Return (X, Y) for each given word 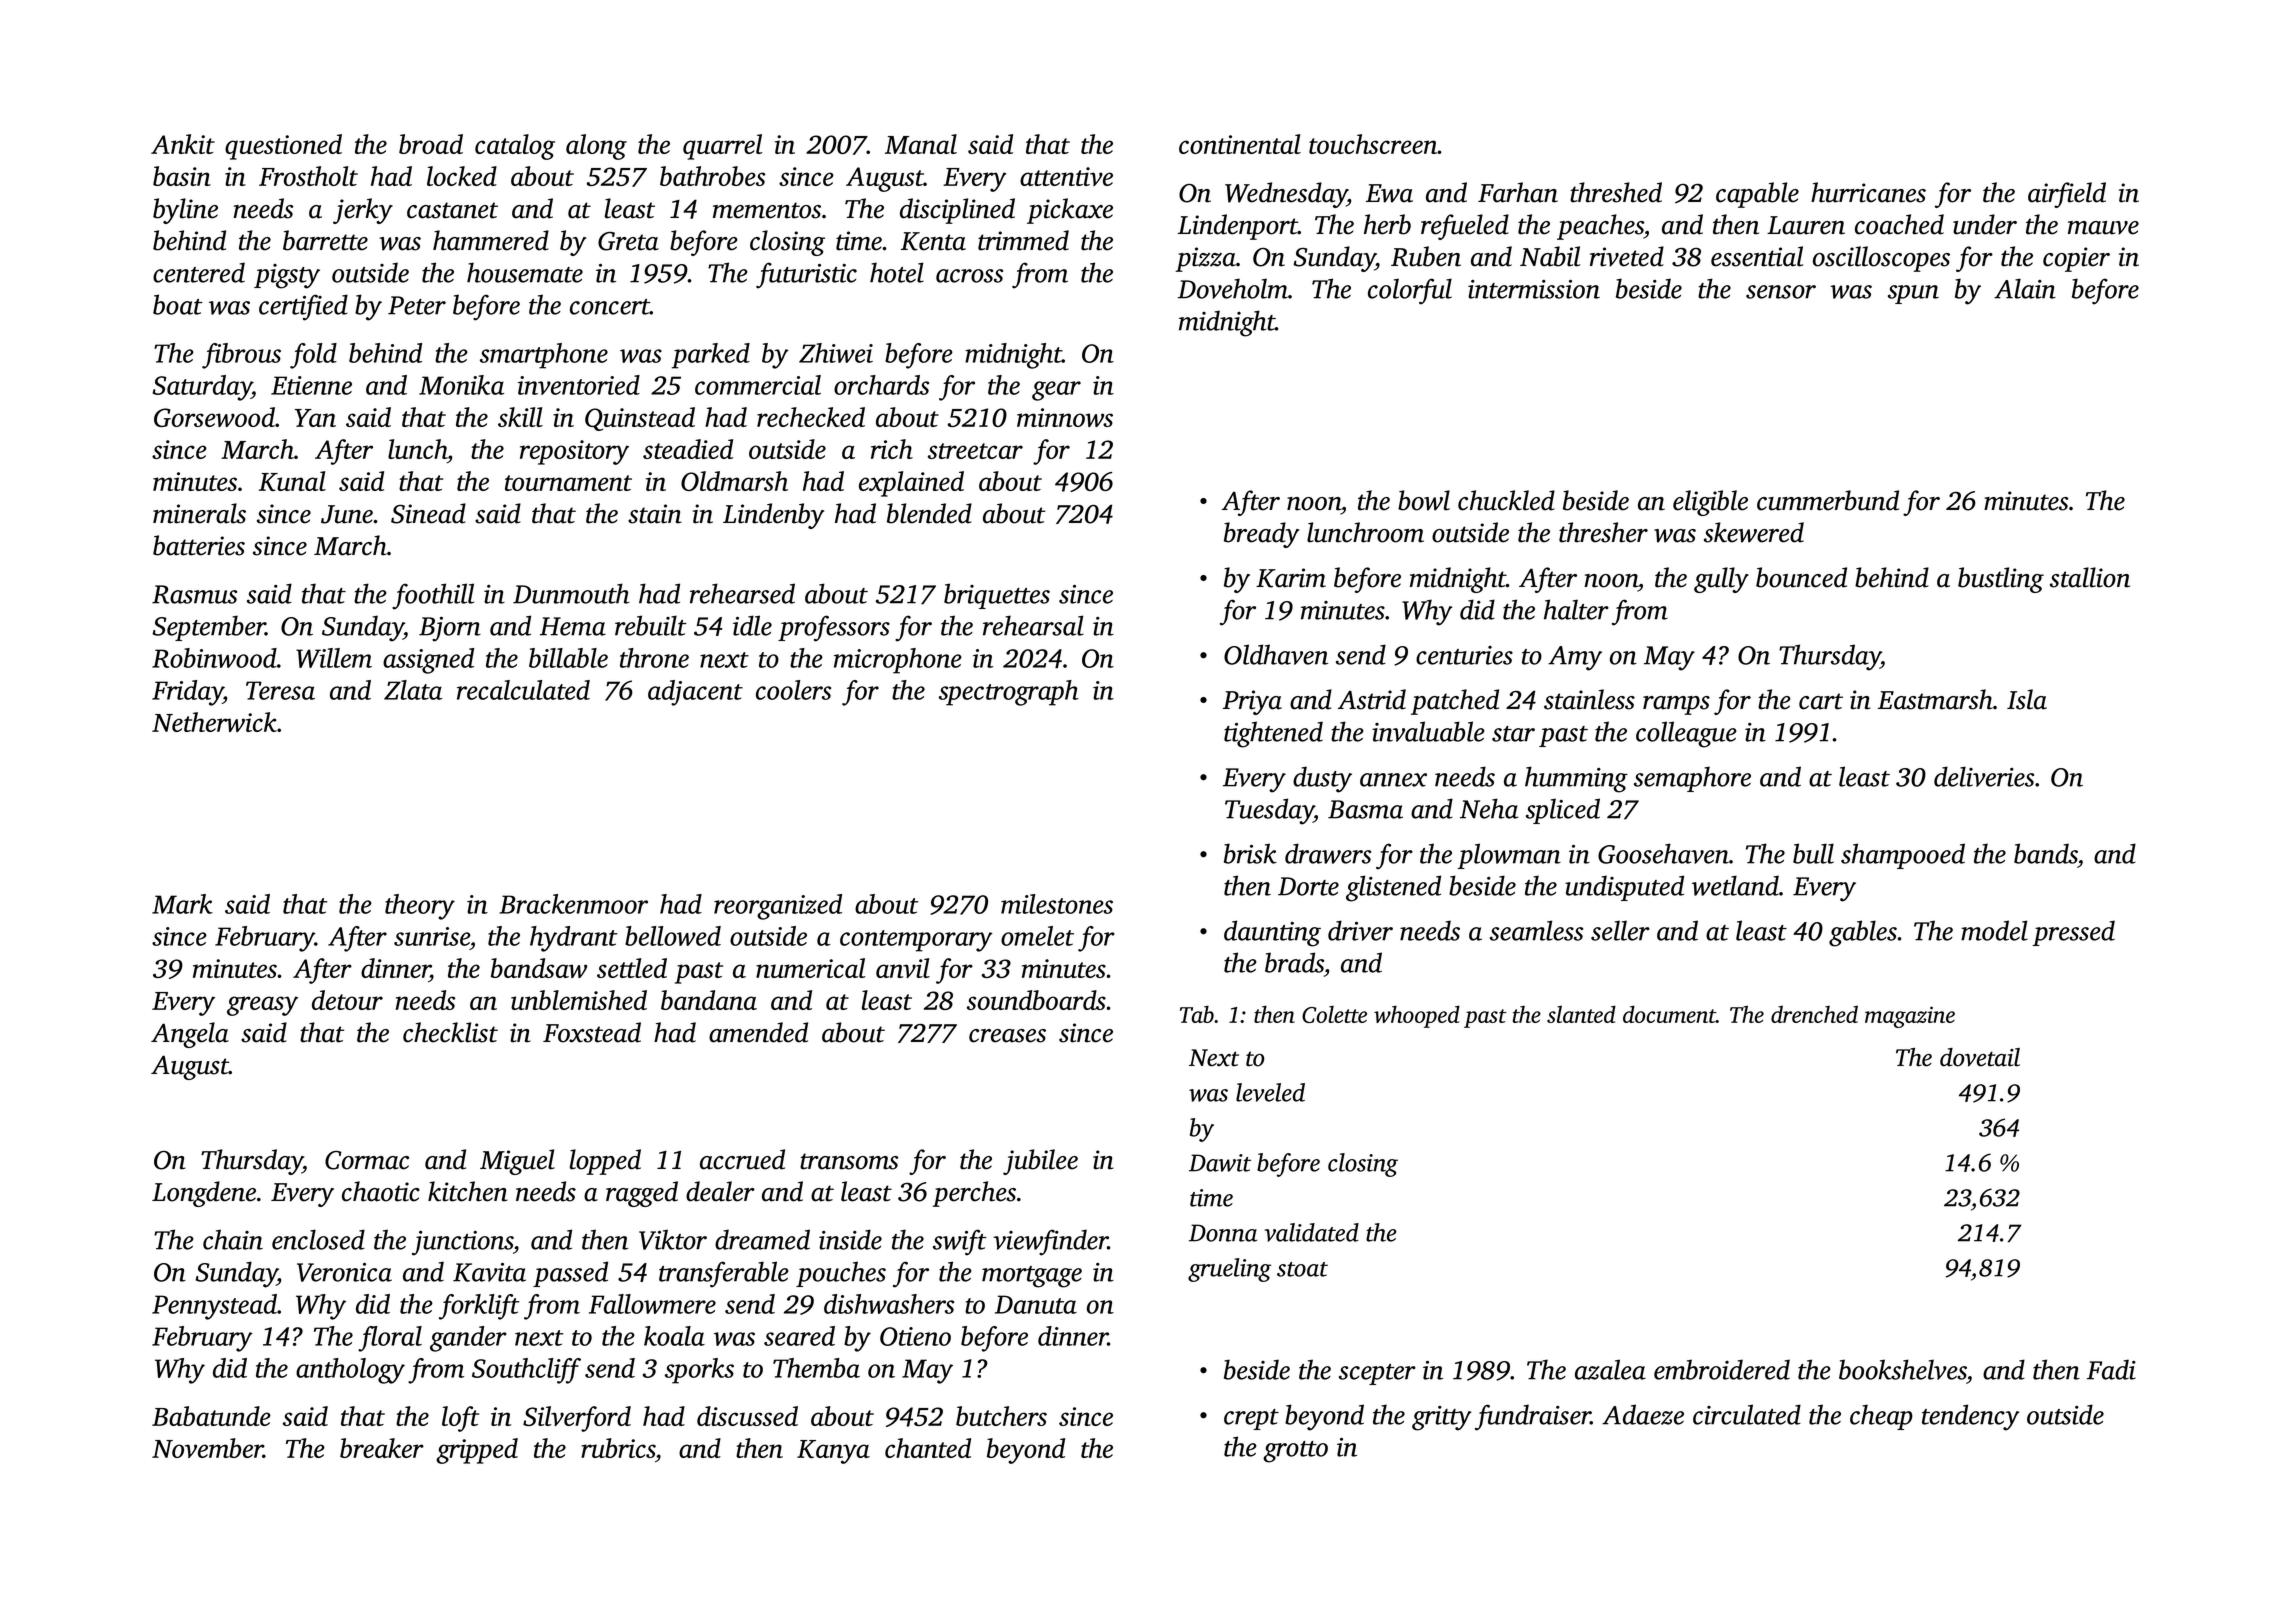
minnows (1065, 417)
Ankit (183, 144)
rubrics (618, 1448)
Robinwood (214, 658)
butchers (1001, 1416)
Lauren (1806, 225)
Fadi (2111, 1369)
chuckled (1506, 500)
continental (1240, 144)
